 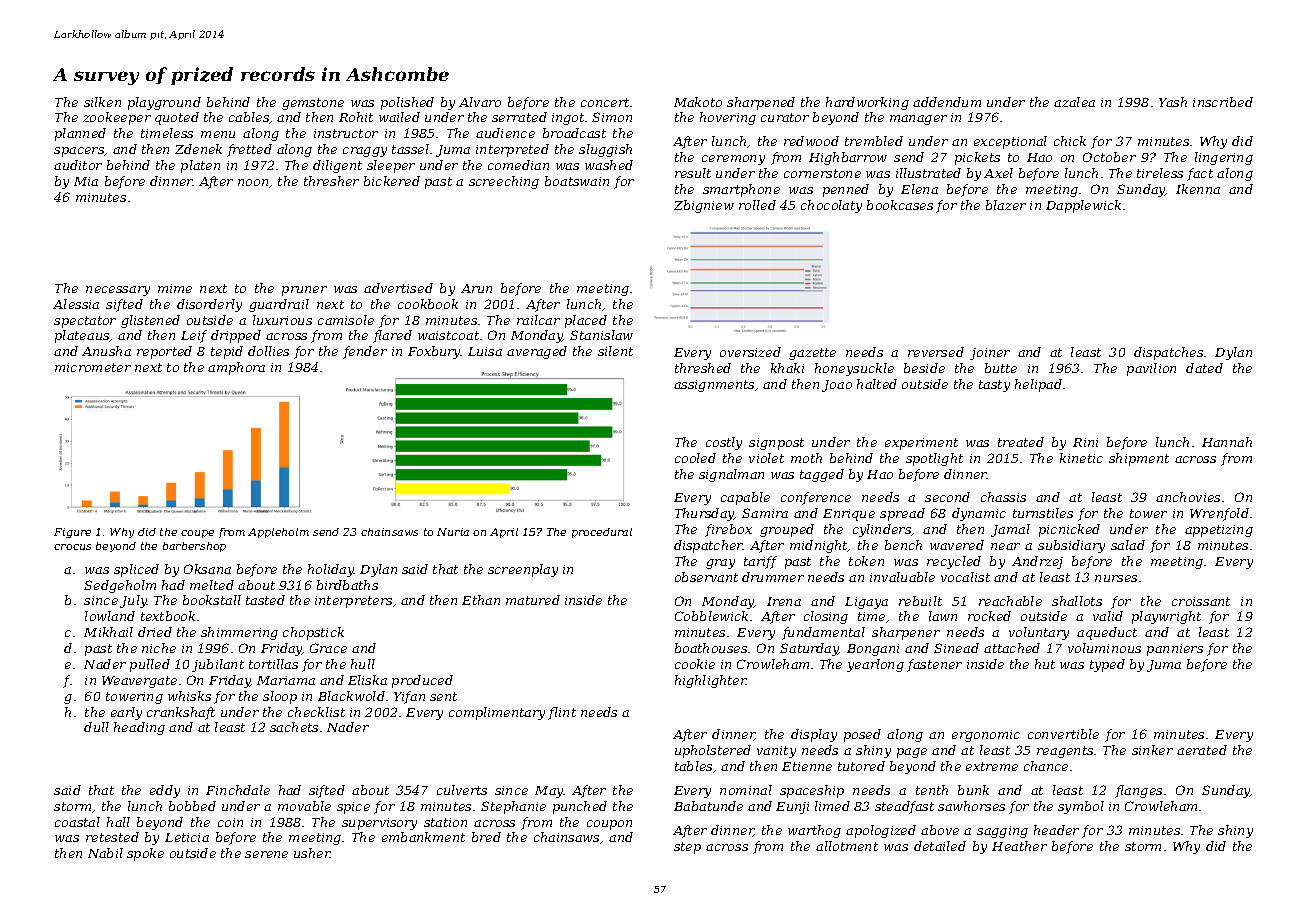 I want to click on Heather, so click(x=1019, y=846).
